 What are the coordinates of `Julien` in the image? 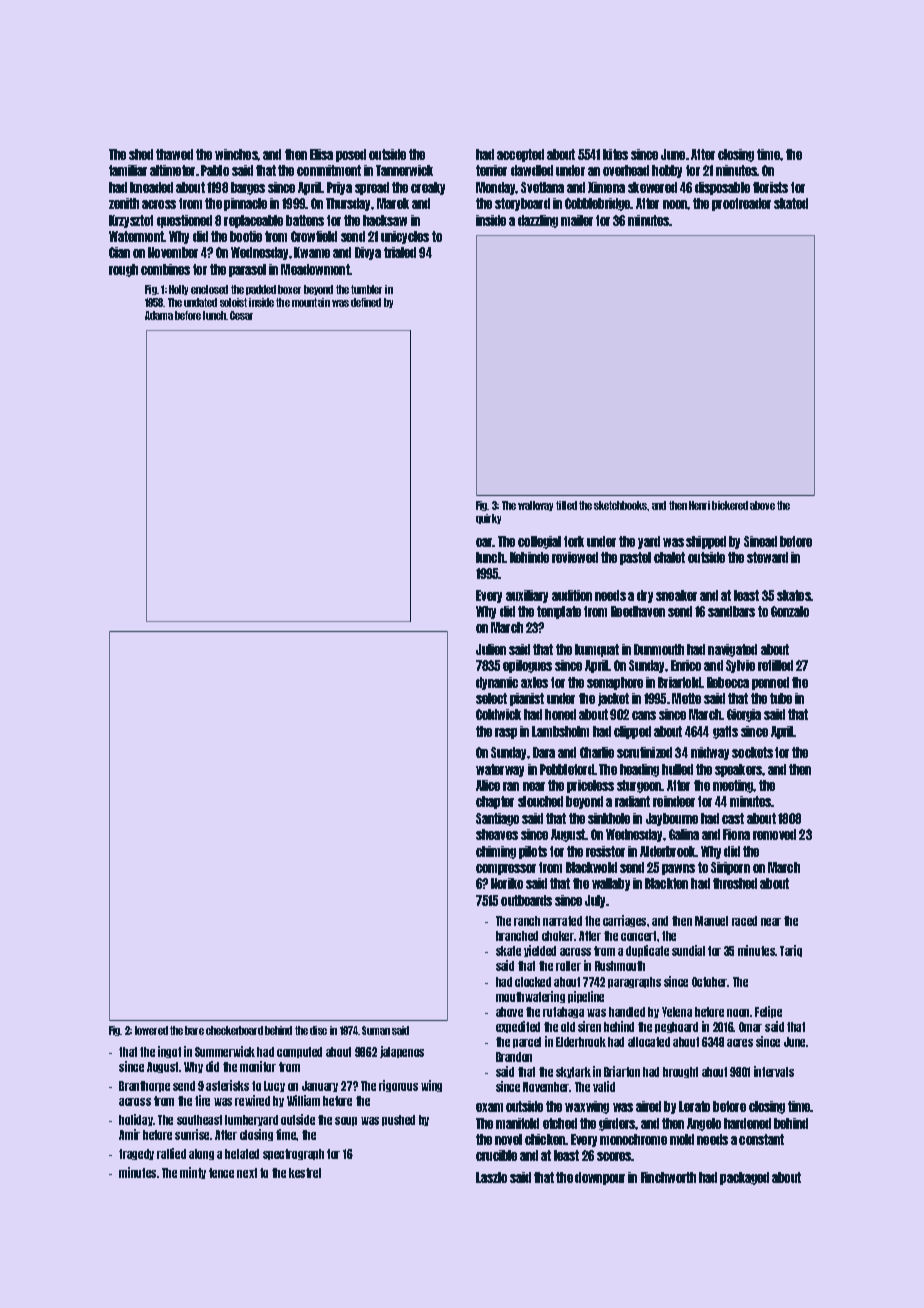 It's located at (491, 649).
